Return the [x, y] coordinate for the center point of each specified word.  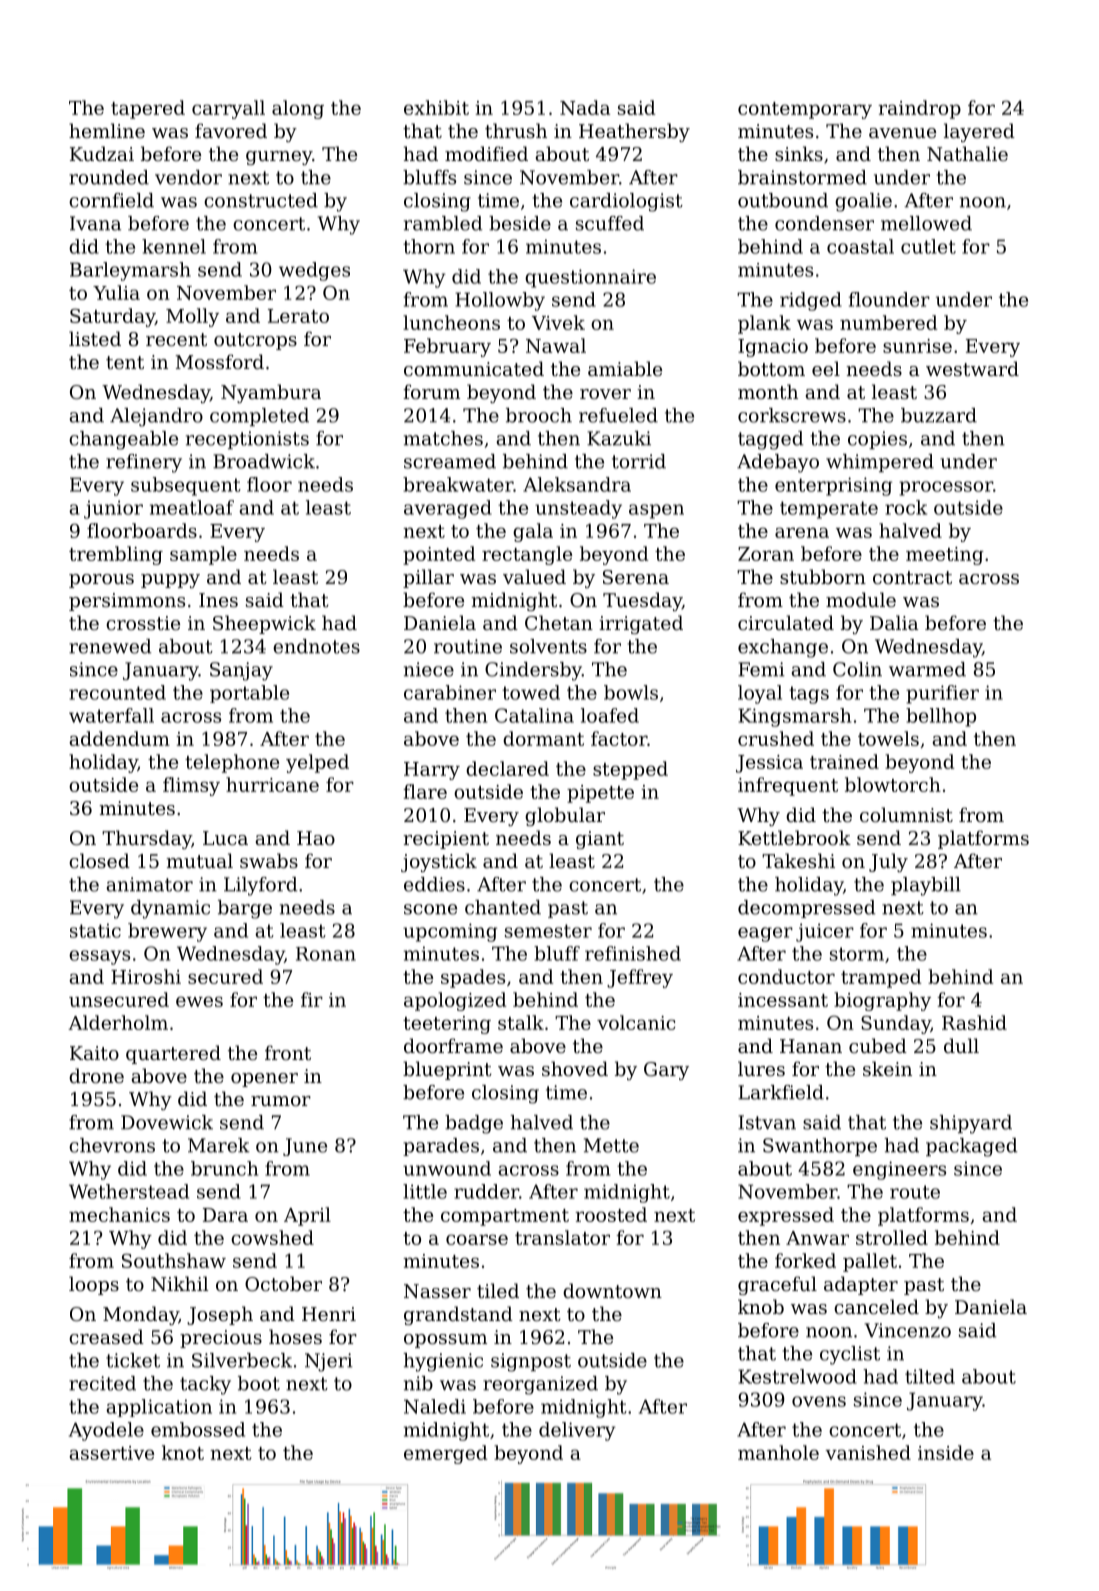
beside [520, 223]
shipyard [971, 1124]
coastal [860, 246]
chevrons [112, 1145]
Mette [611, 1145]
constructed [261, 200]
